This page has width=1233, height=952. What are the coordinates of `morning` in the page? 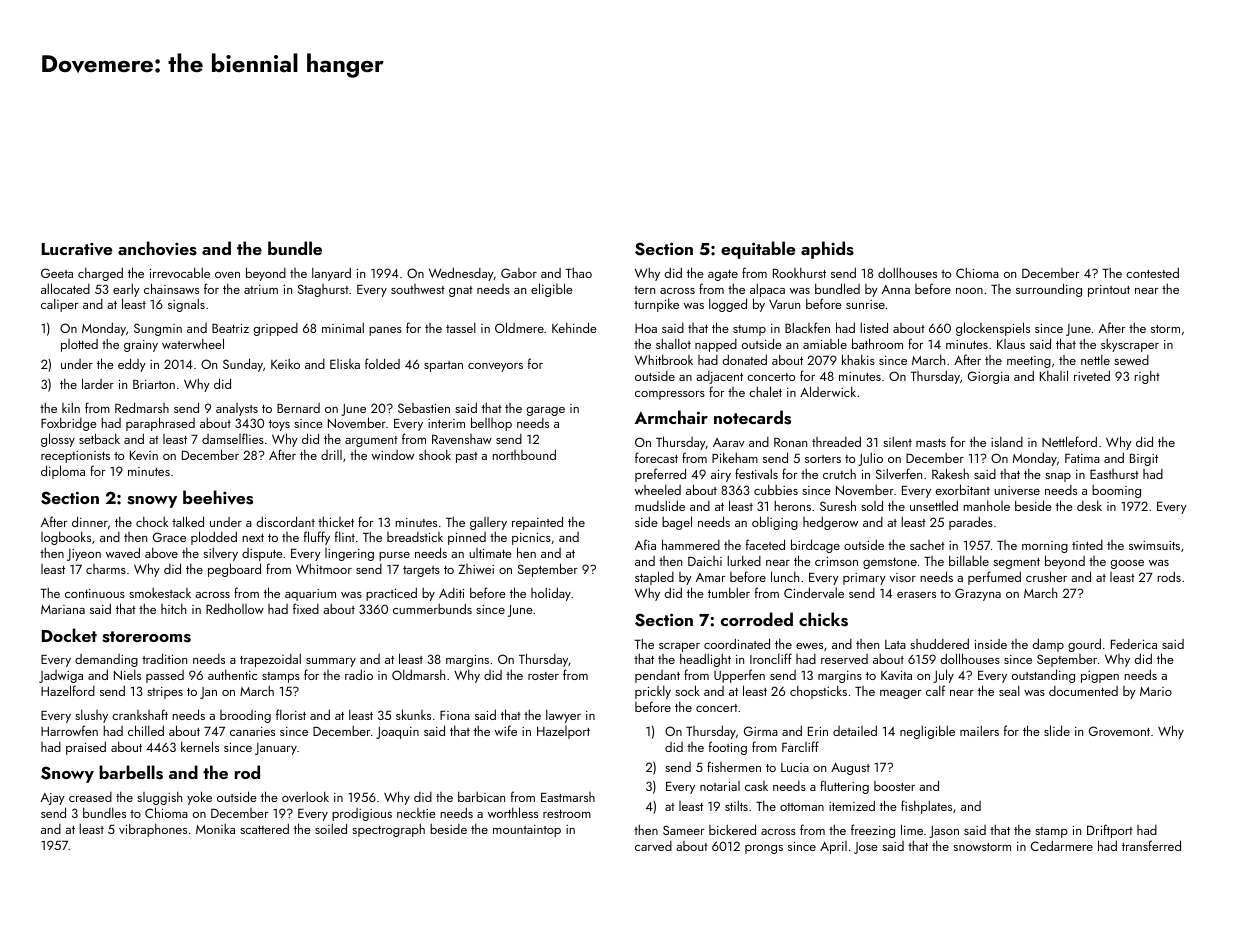 It's located at (1045, 547).
